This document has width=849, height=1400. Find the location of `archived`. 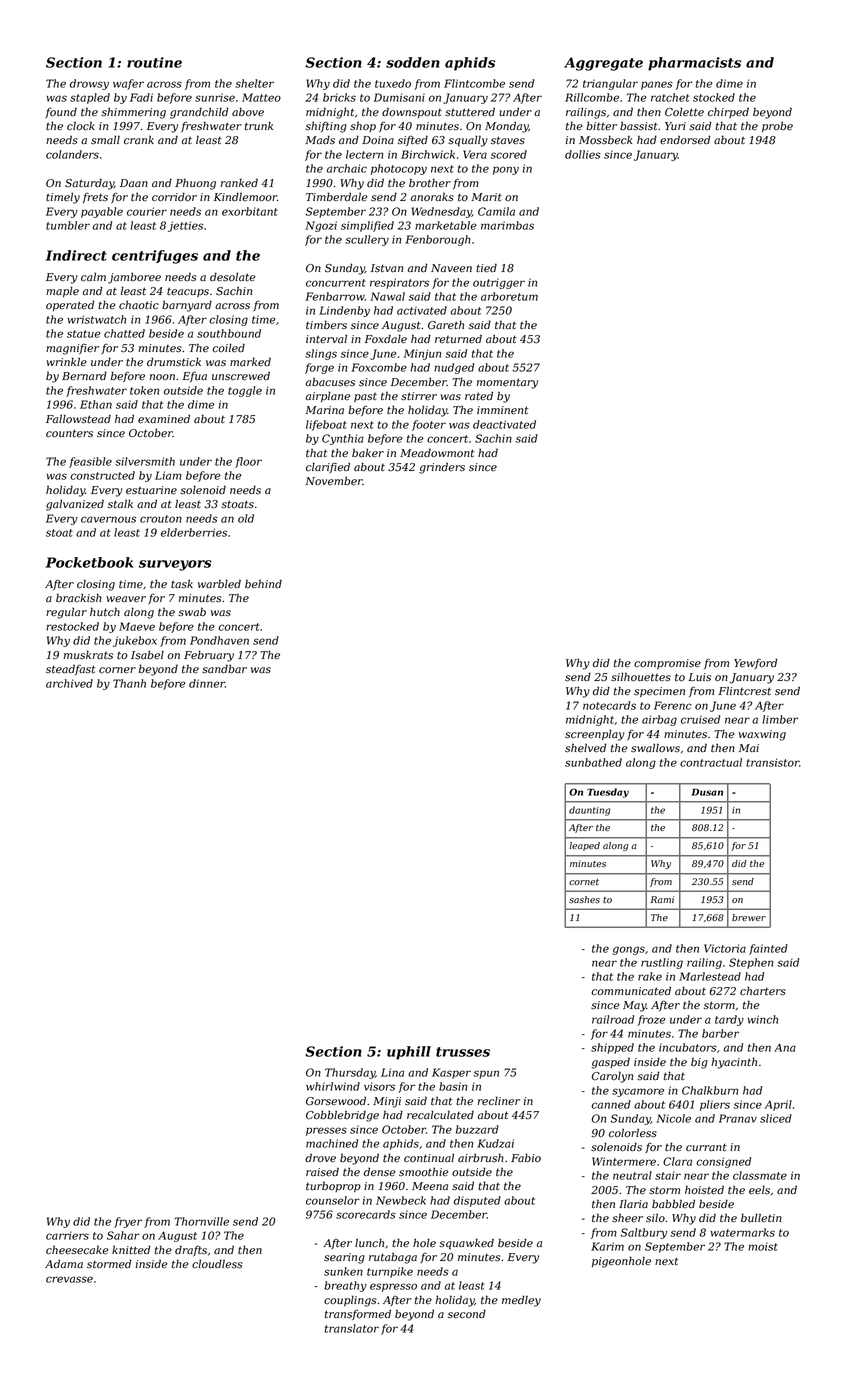

archived is located at coordinates (69, 683).
